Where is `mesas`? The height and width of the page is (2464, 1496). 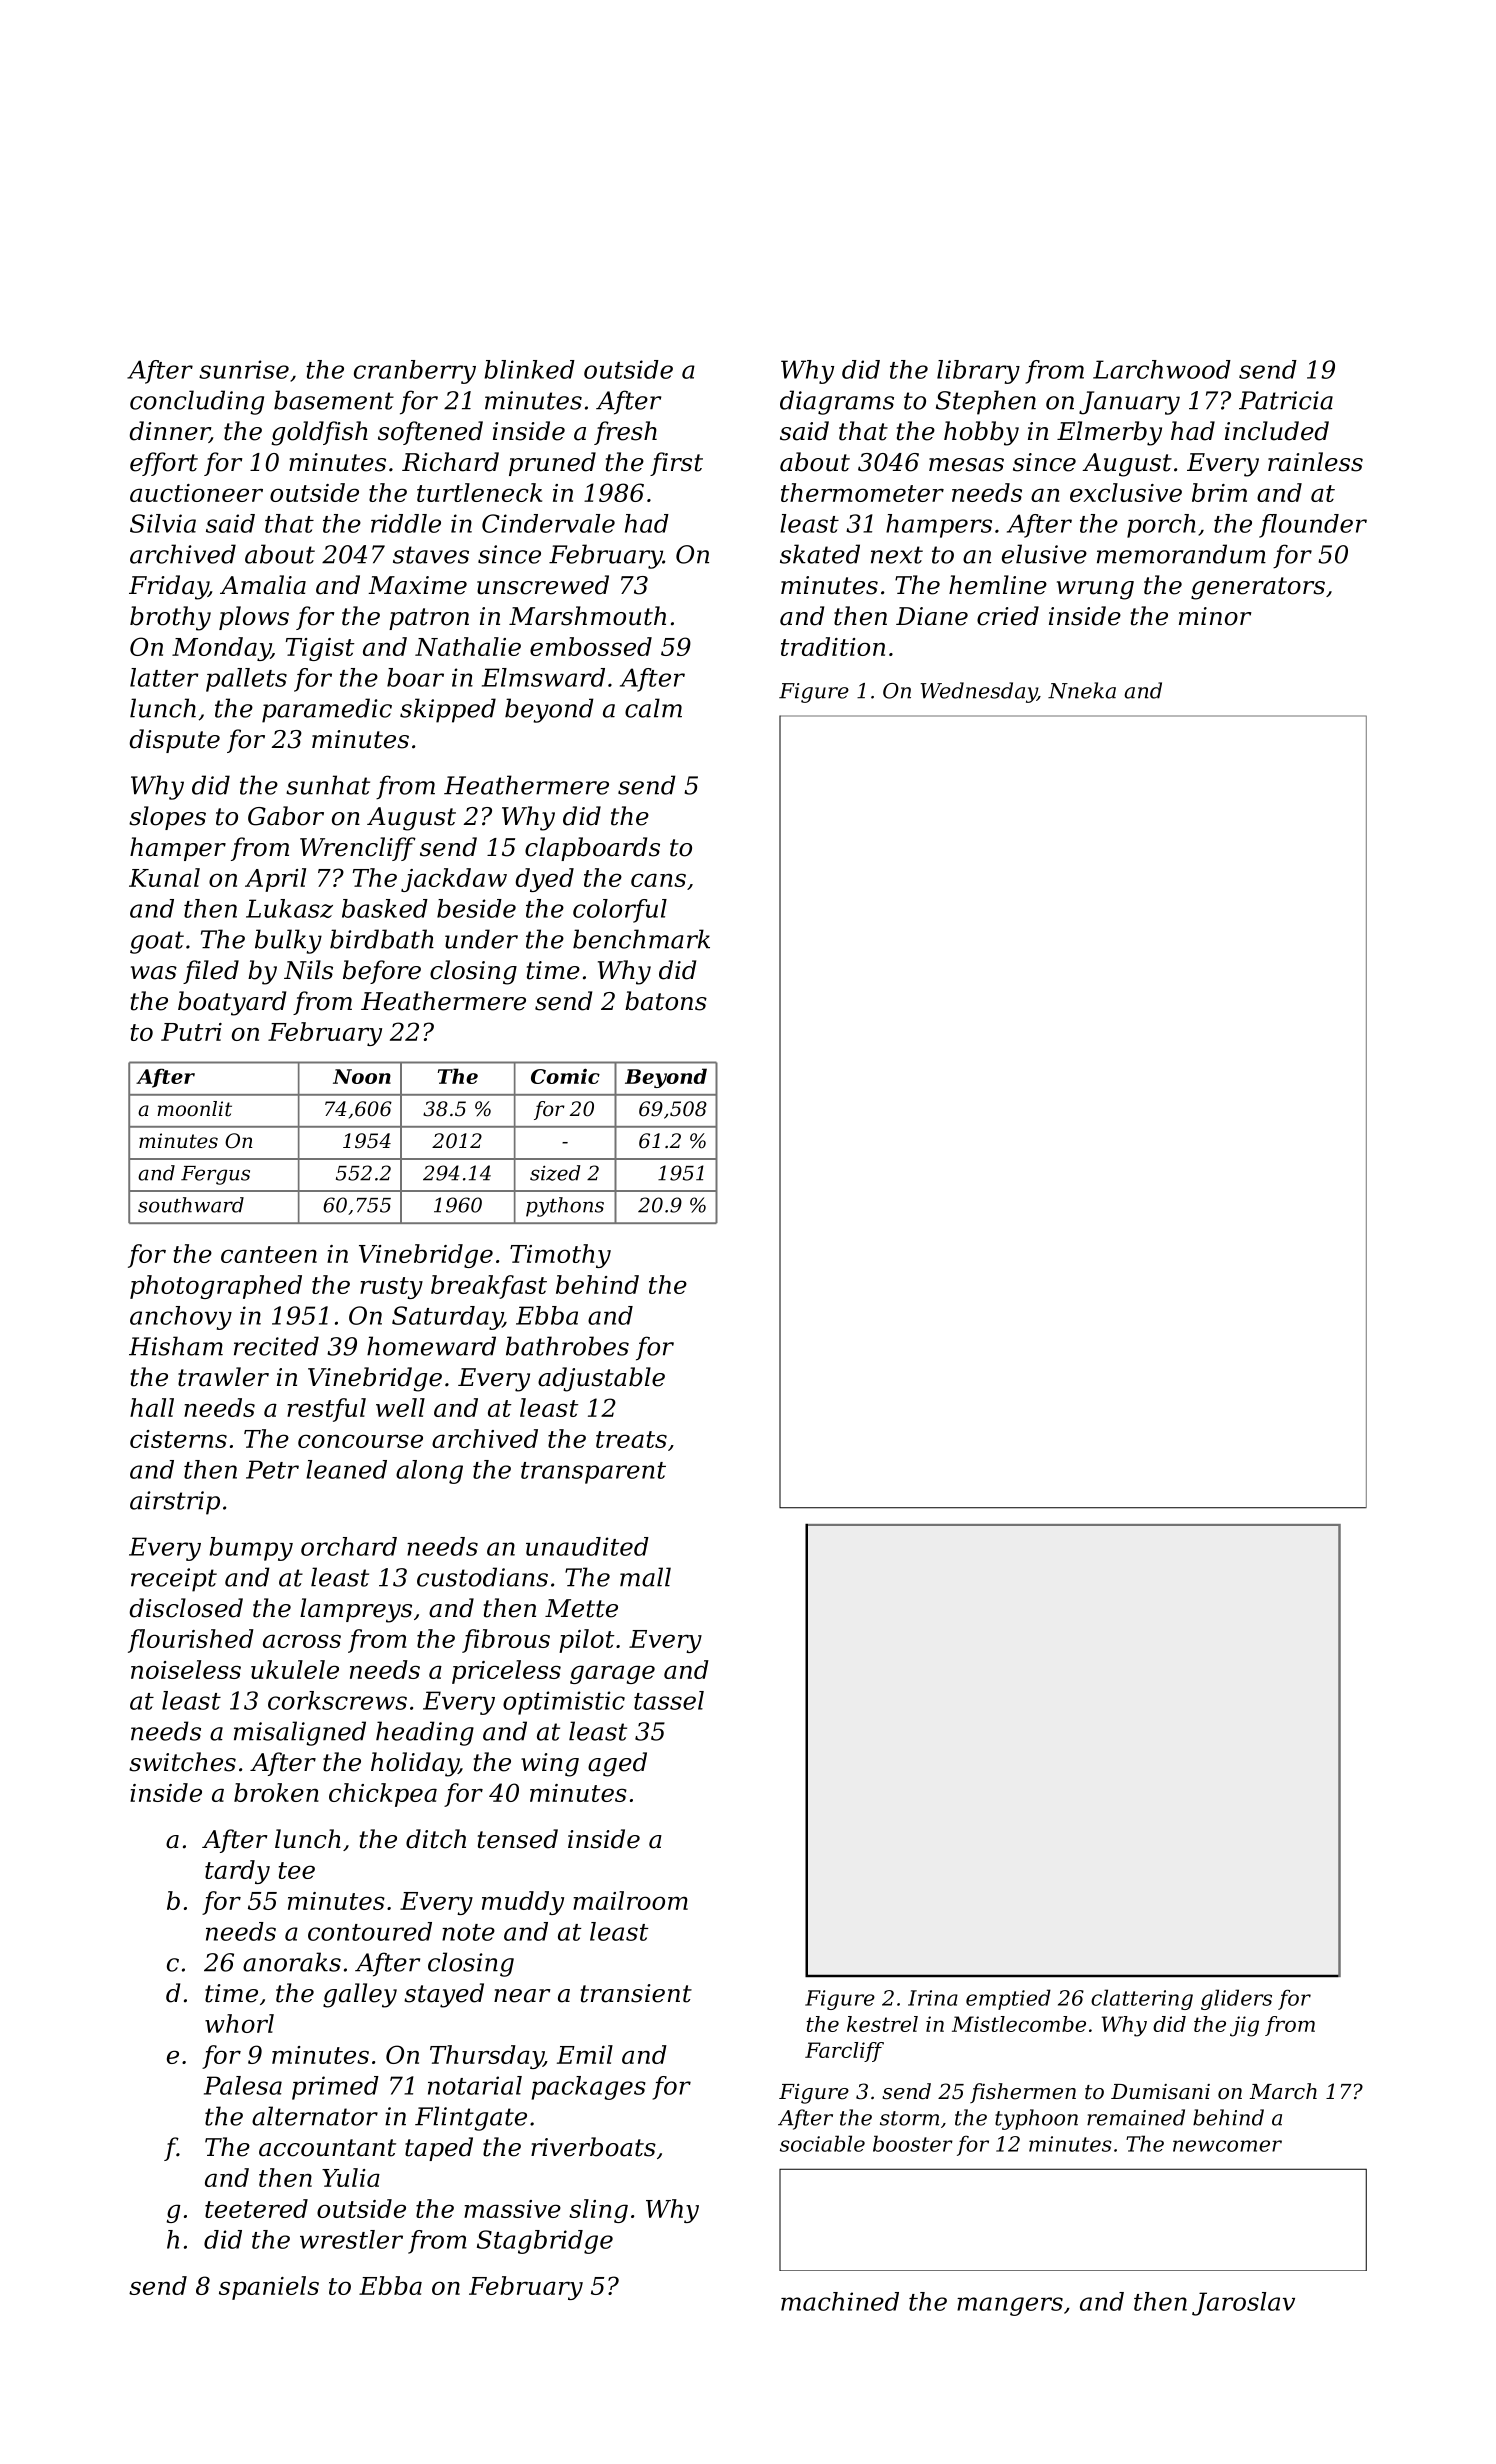 mesas is located at coordinates (966, 465).
